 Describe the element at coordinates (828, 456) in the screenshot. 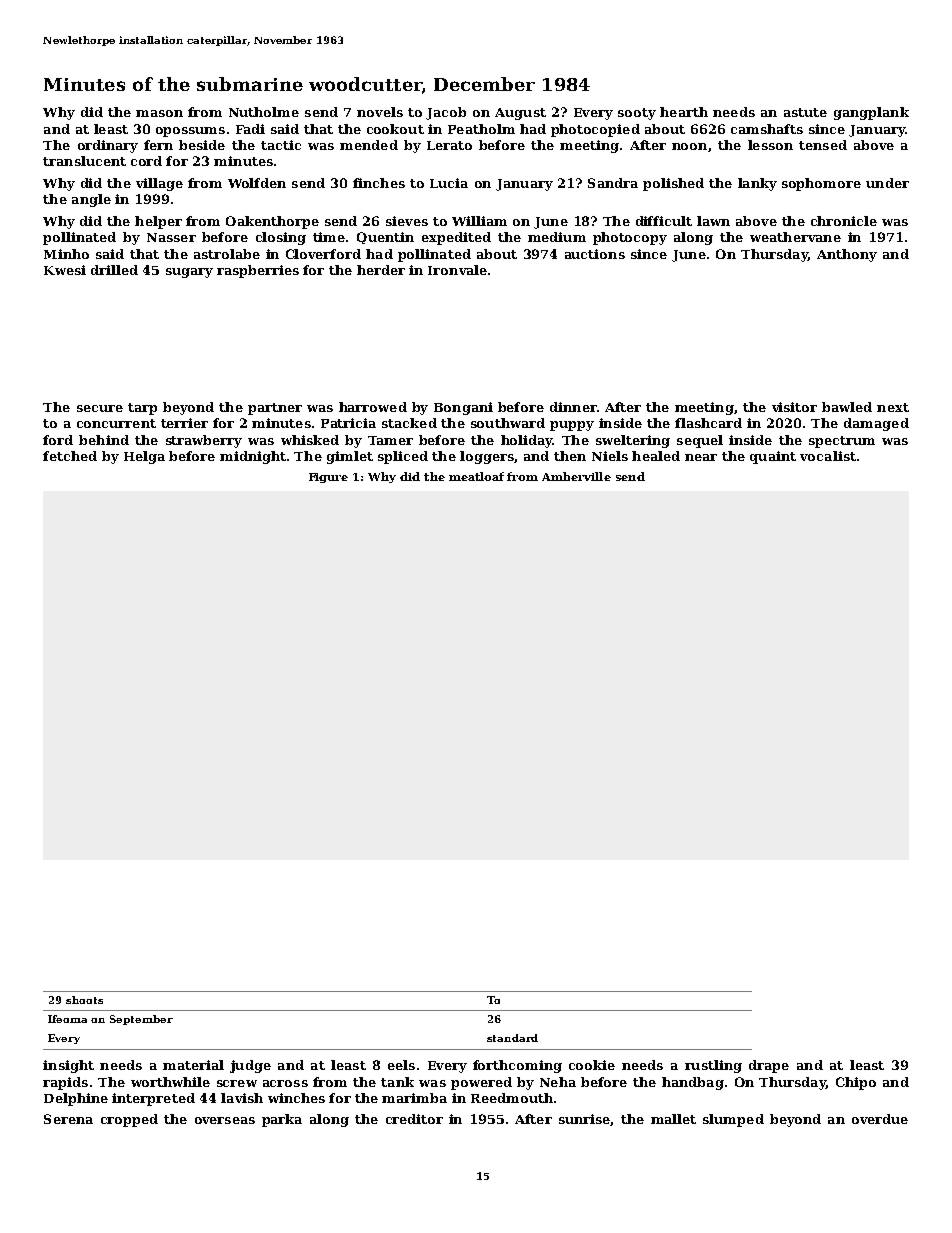

I see `vocalist` at that location.
